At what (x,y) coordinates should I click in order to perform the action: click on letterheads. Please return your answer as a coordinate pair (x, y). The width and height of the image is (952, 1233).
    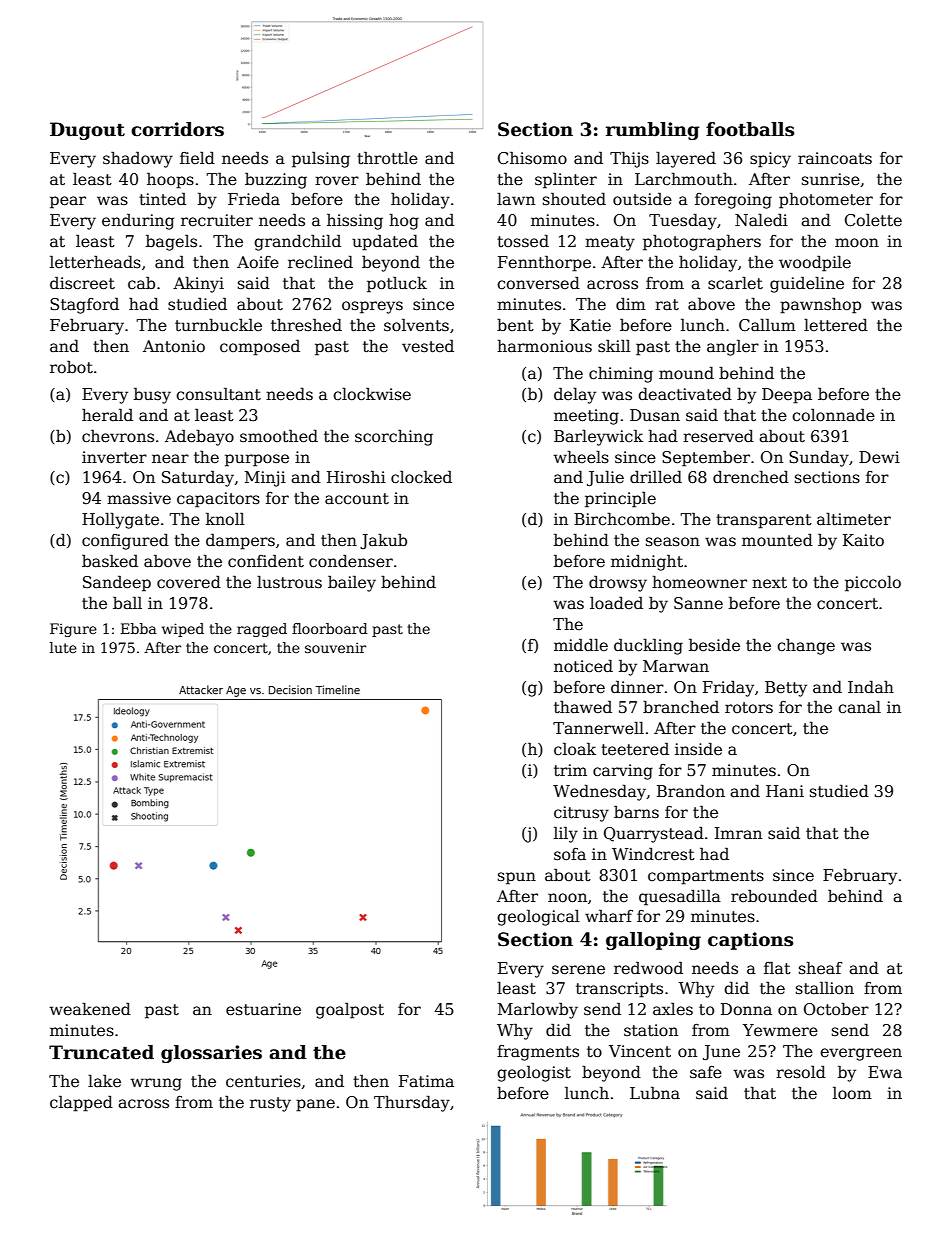
    Looking at the image, I should click on (95, 262).
